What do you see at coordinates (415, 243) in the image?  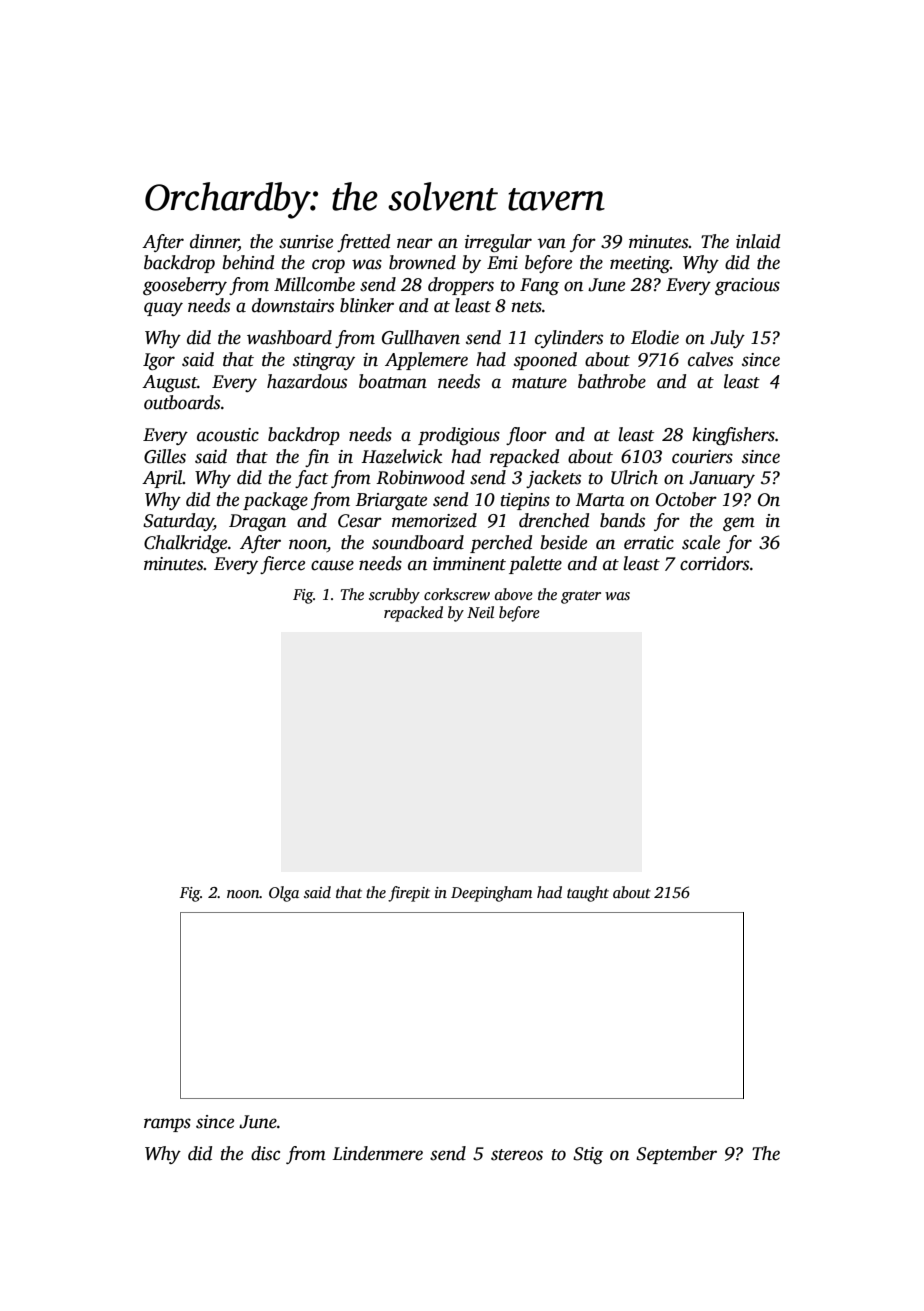 I see `near` at bounding box center [415, 243].
